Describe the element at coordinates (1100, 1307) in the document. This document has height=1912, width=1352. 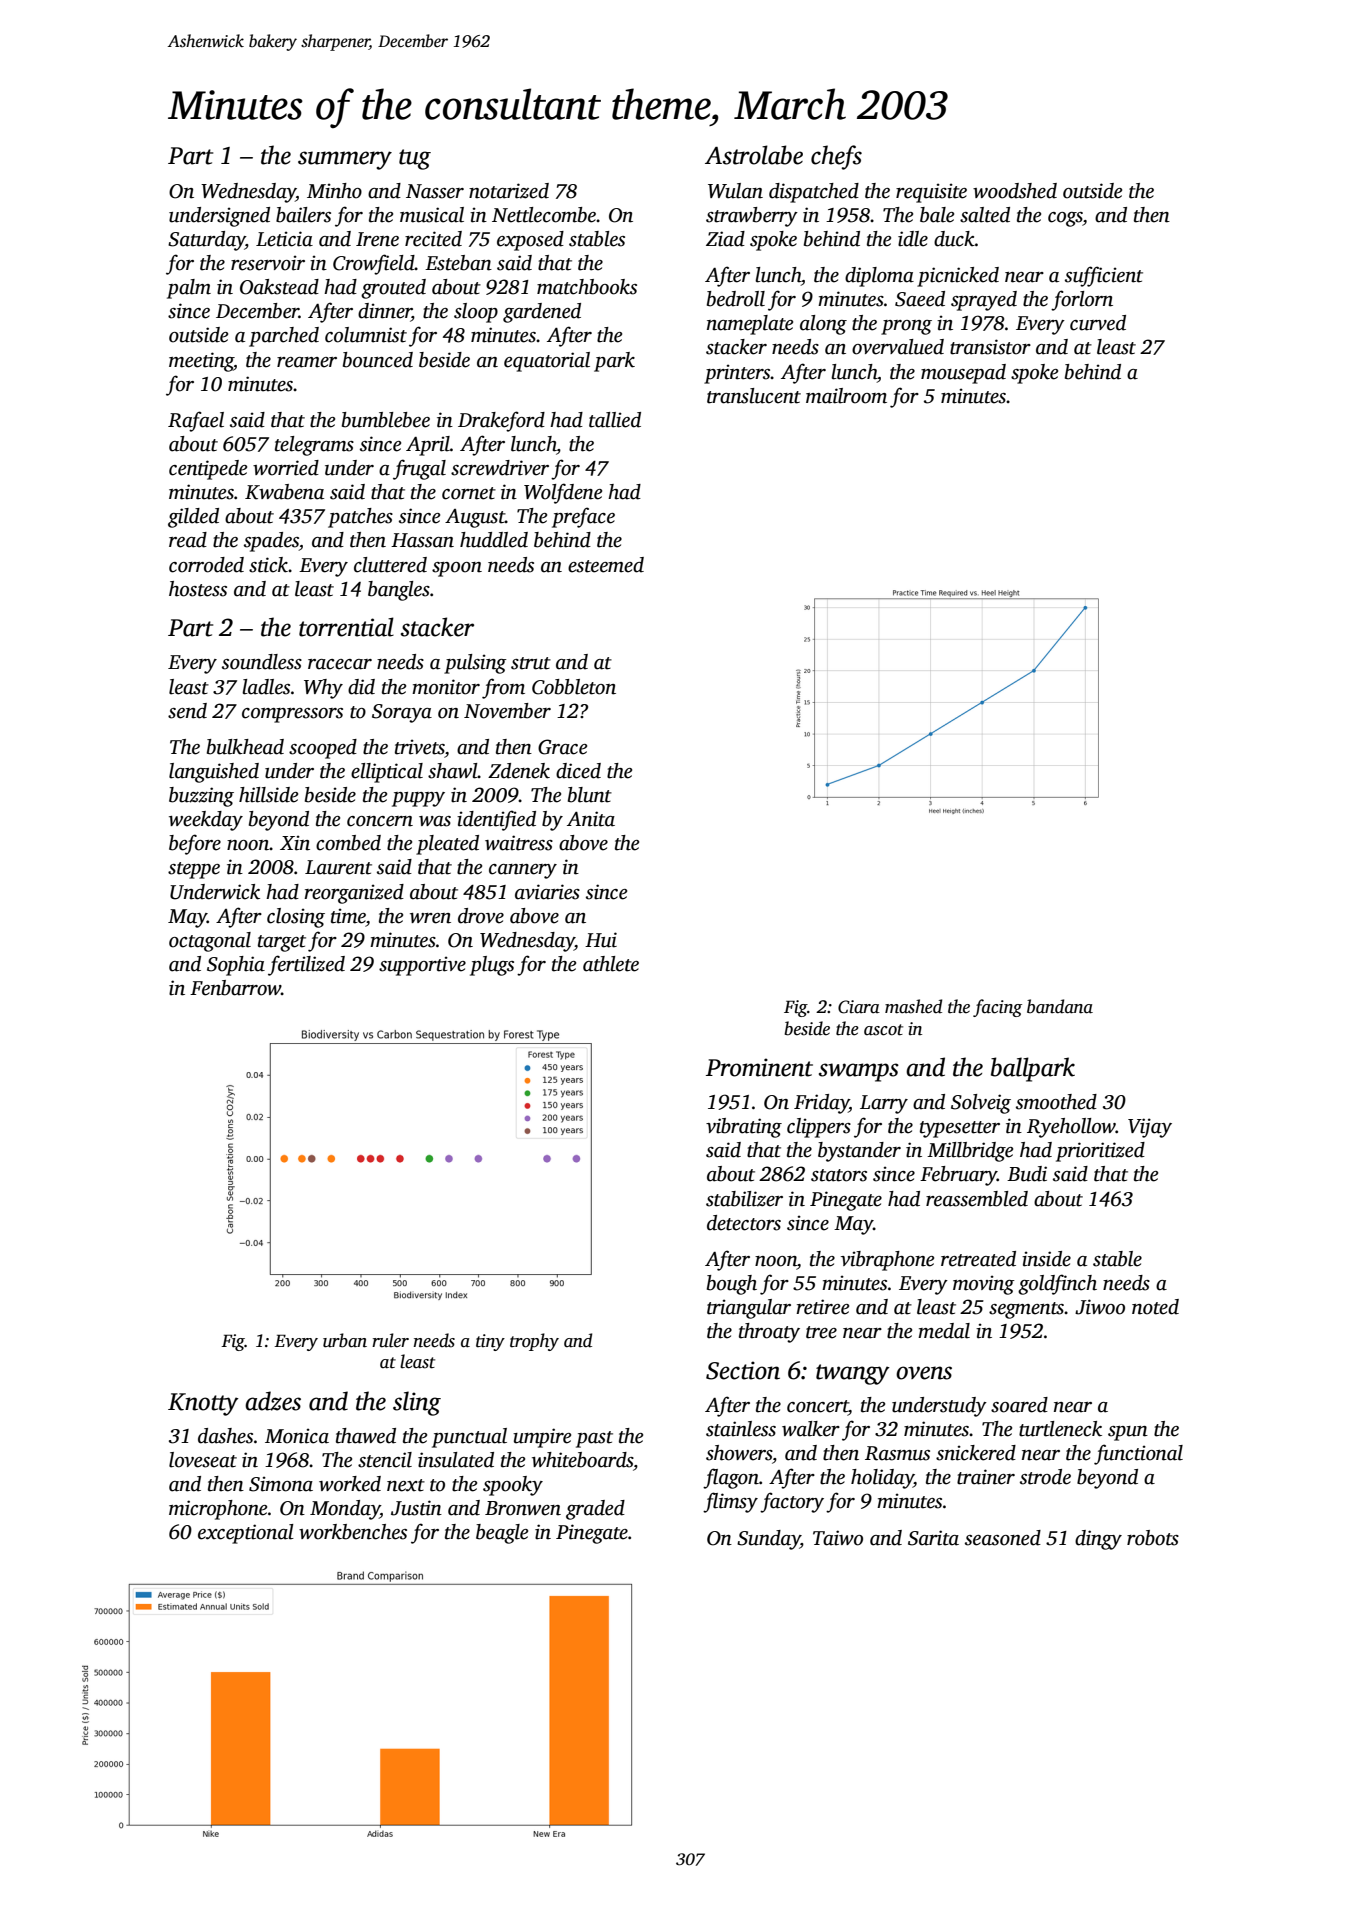
I see `Jiwoo` at that location.
